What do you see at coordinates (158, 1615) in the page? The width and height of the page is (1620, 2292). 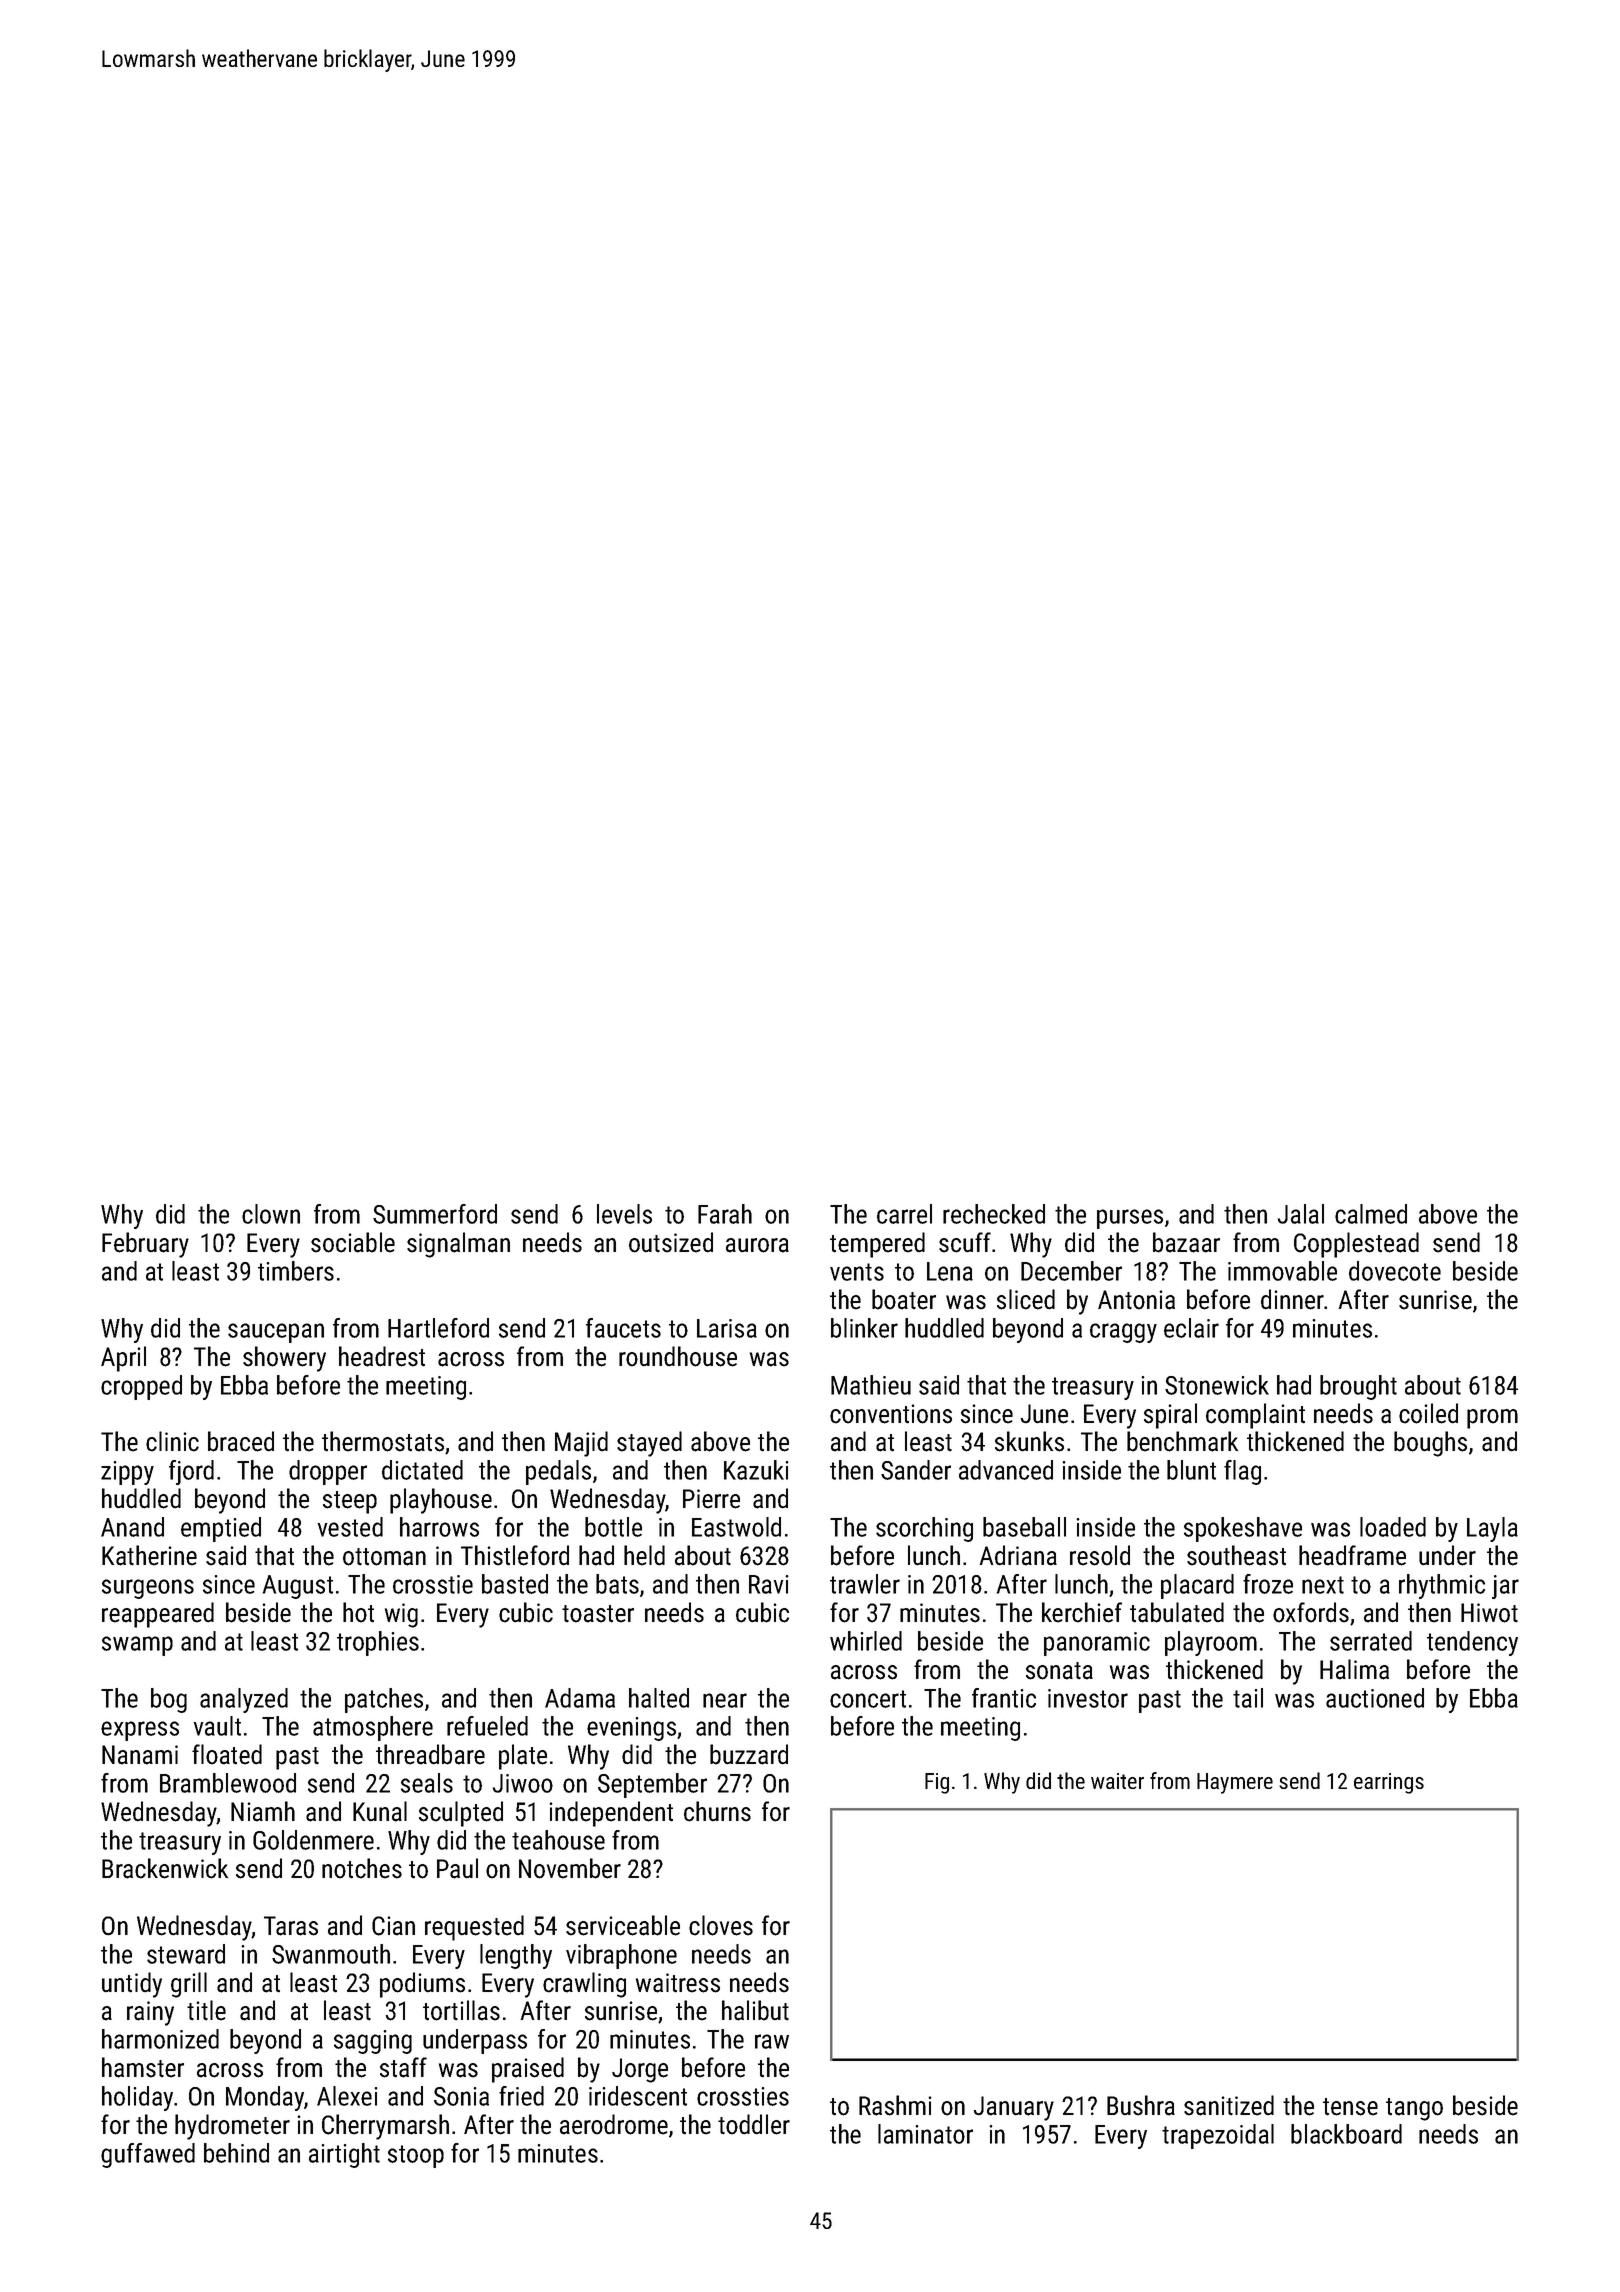 I see `reappeared` at bounding box center [158, 1615].
